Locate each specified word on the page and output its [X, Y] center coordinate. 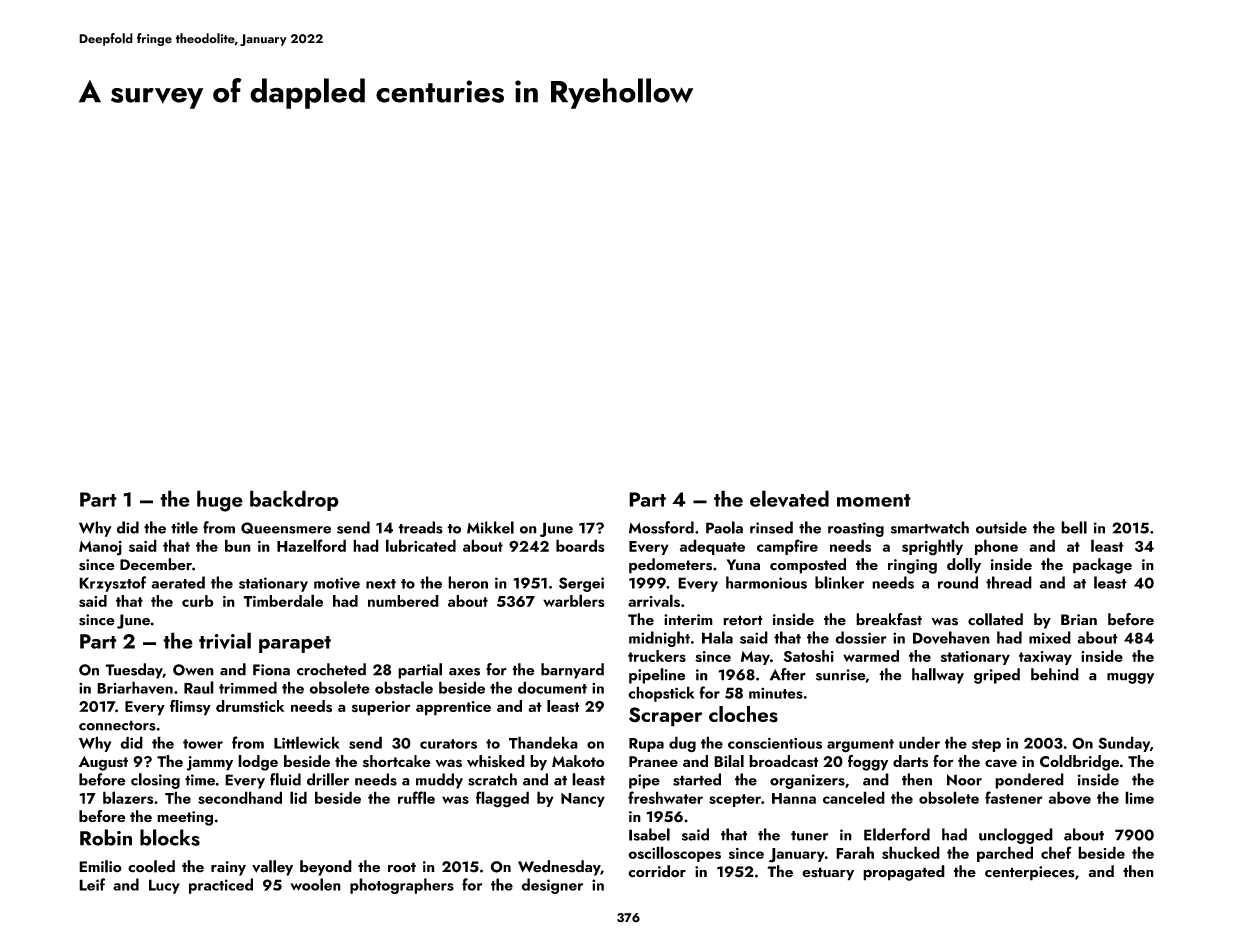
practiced [221, 886]
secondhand [240, 797]
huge [220, 501]
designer [552, 886]
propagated [904, 873]
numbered [403, 601]
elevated [789, 498]
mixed [1050, 637]
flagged [502, 799]
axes [464, 672]
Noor [964, 780]
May [755, 658]
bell [1074, 527]
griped [997, 676]
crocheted [331, 669]
